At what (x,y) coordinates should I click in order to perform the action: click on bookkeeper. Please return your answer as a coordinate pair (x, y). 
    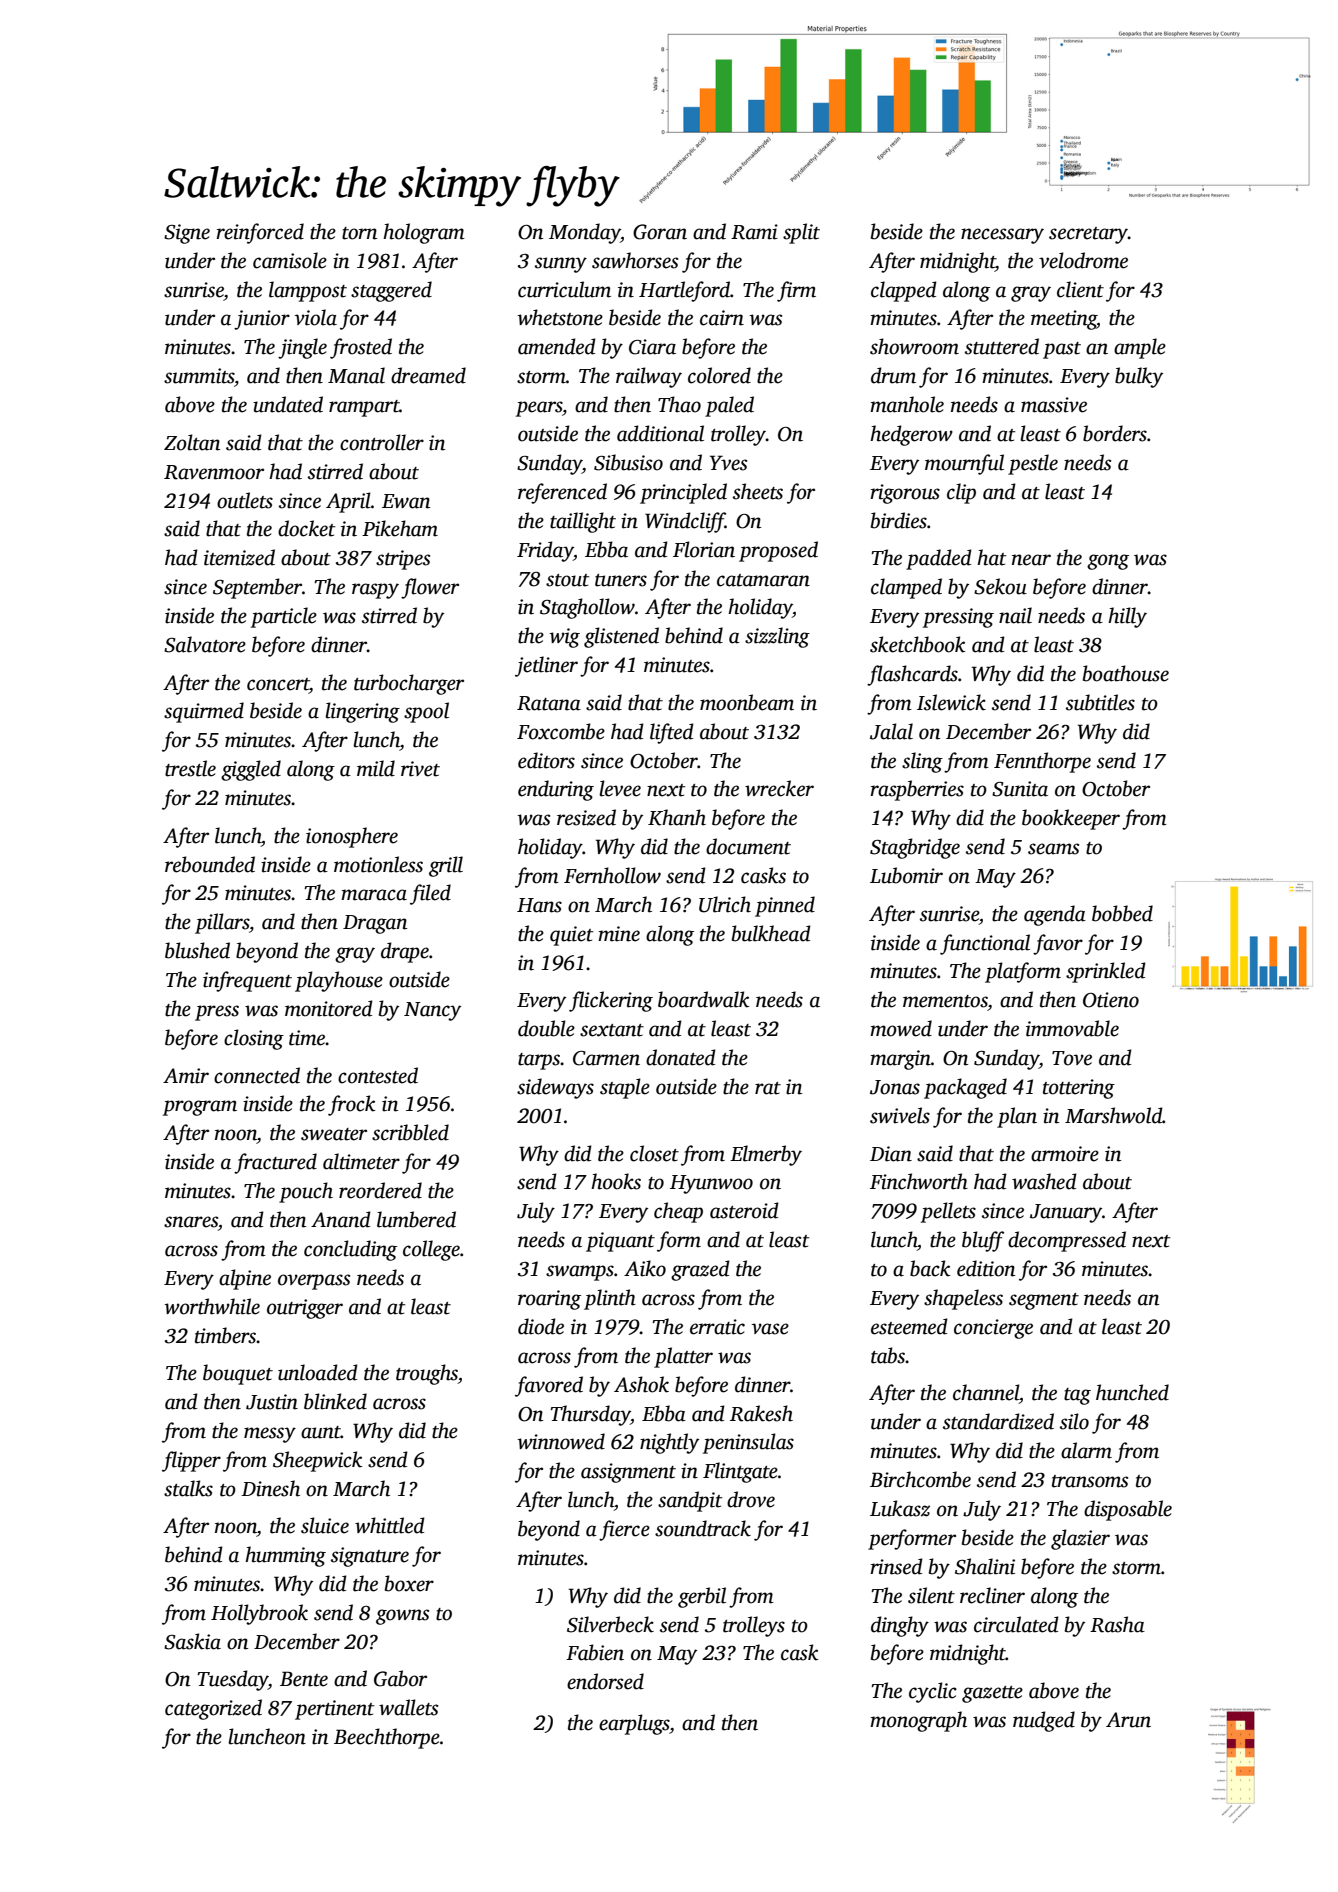
    Looking at the image, I should click on (1071, 819).
